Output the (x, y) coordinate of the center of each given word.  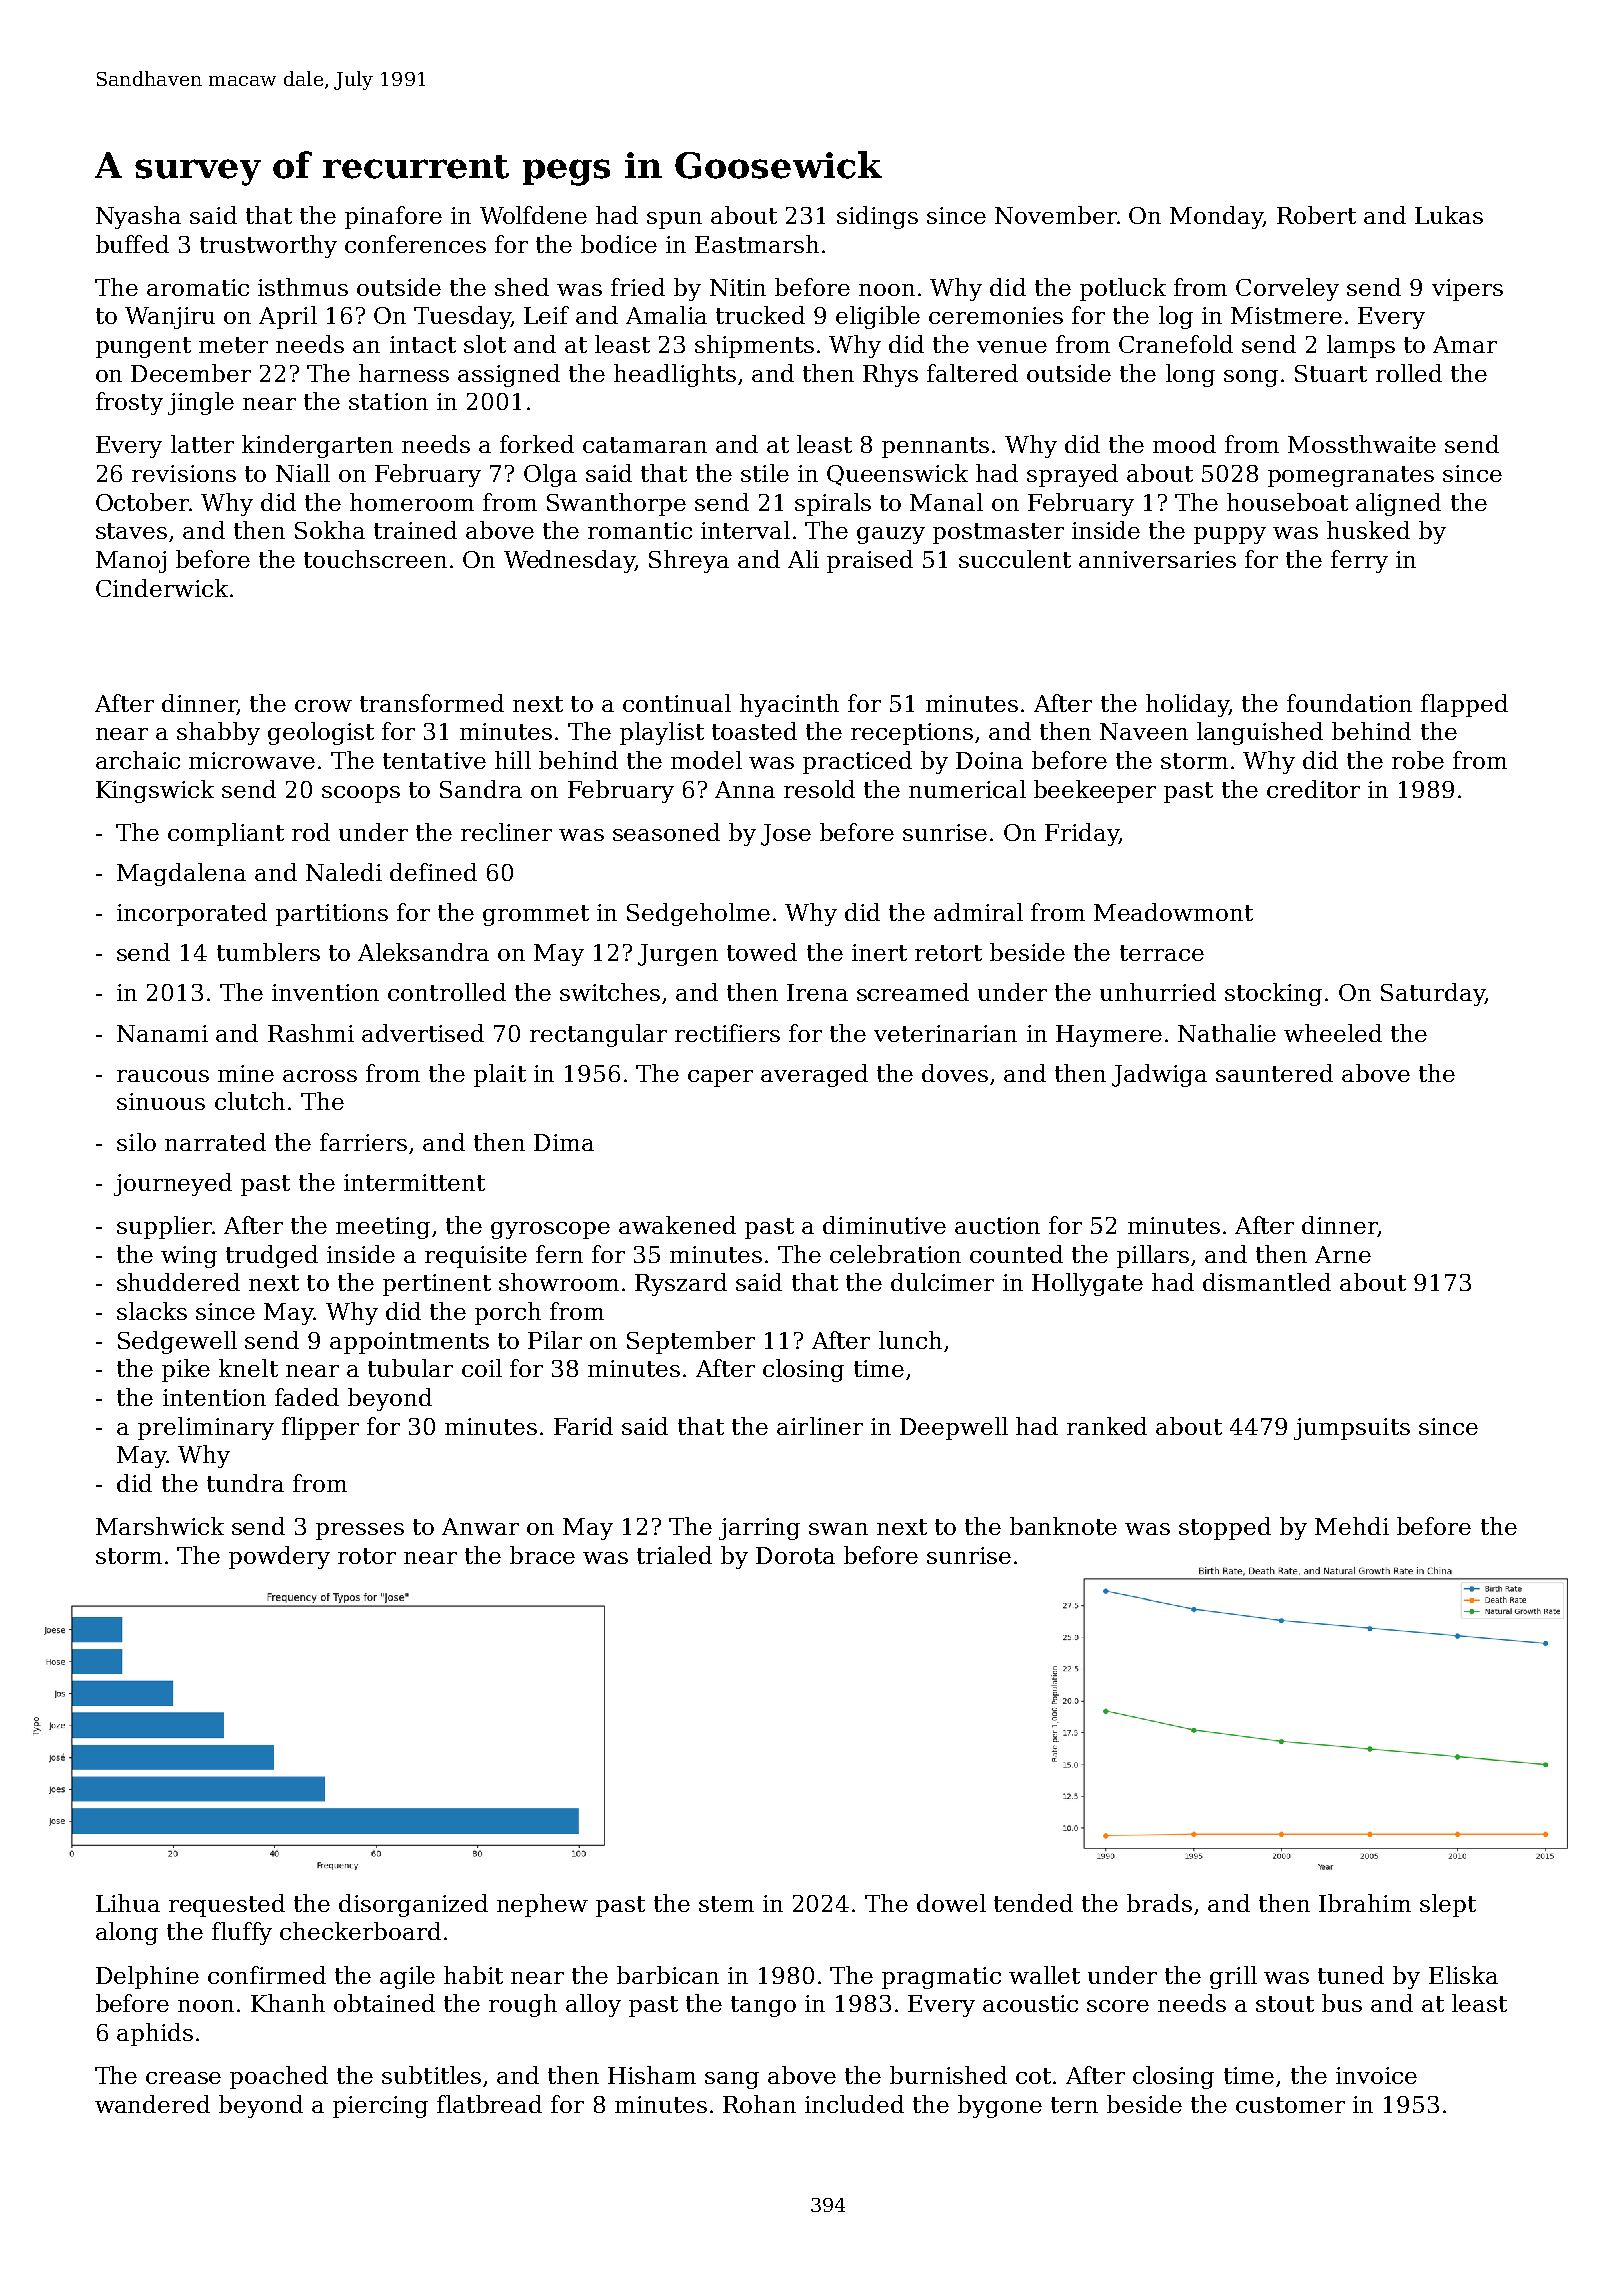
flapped (1464, 705)
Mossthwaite (1362, 444)
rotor (367, 1556)
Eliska (1463, 1975)
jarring (759, 1529)
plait (500, 1075)
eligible (878, 317)
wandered (152, 2104)
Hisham (652, 2075)
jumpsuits (1352, 1429)
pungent (143, 347)
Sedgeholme (698, 914)
